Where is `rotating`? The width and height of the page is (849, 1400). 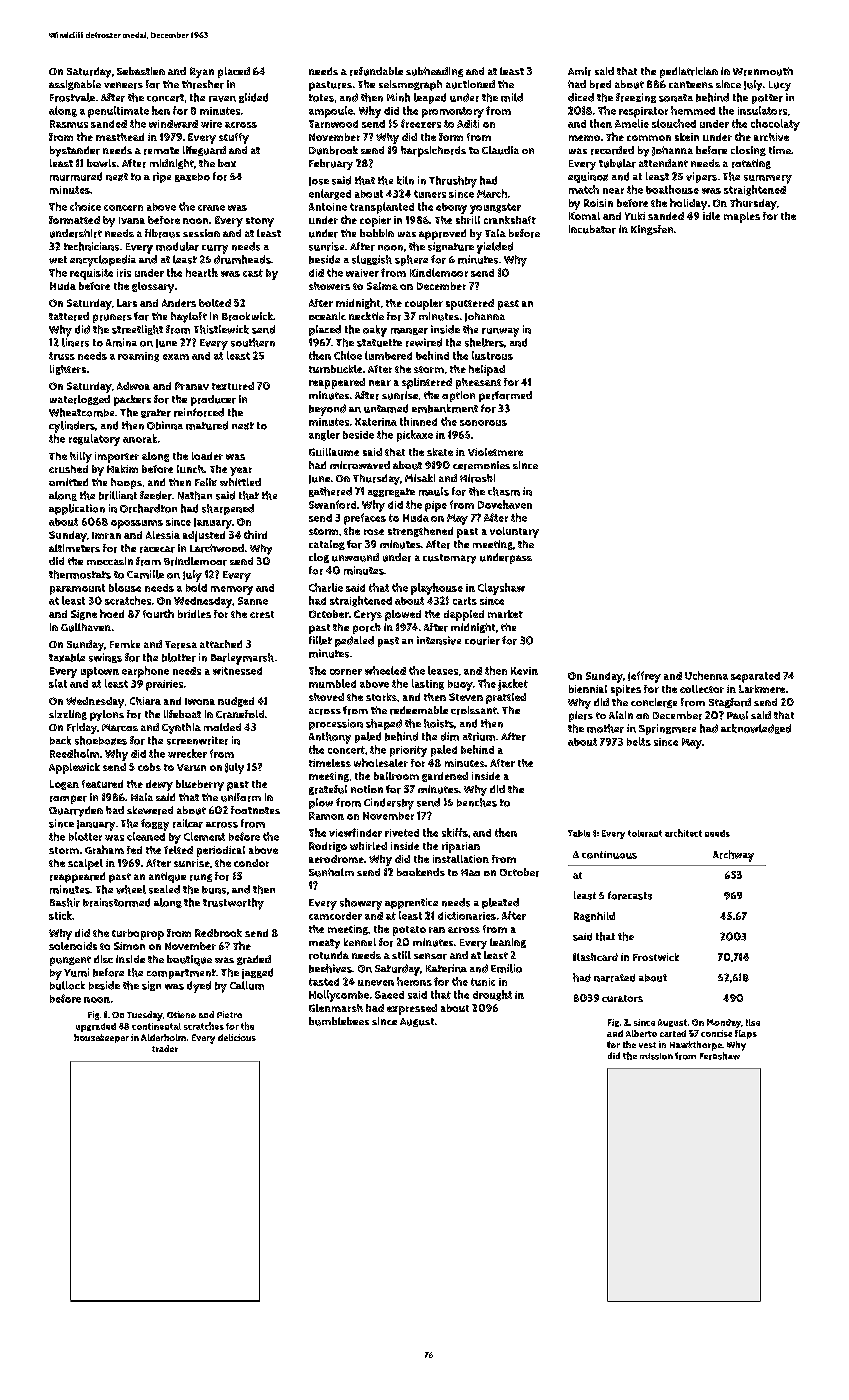
rotating is located at coordinates (751, 164).
